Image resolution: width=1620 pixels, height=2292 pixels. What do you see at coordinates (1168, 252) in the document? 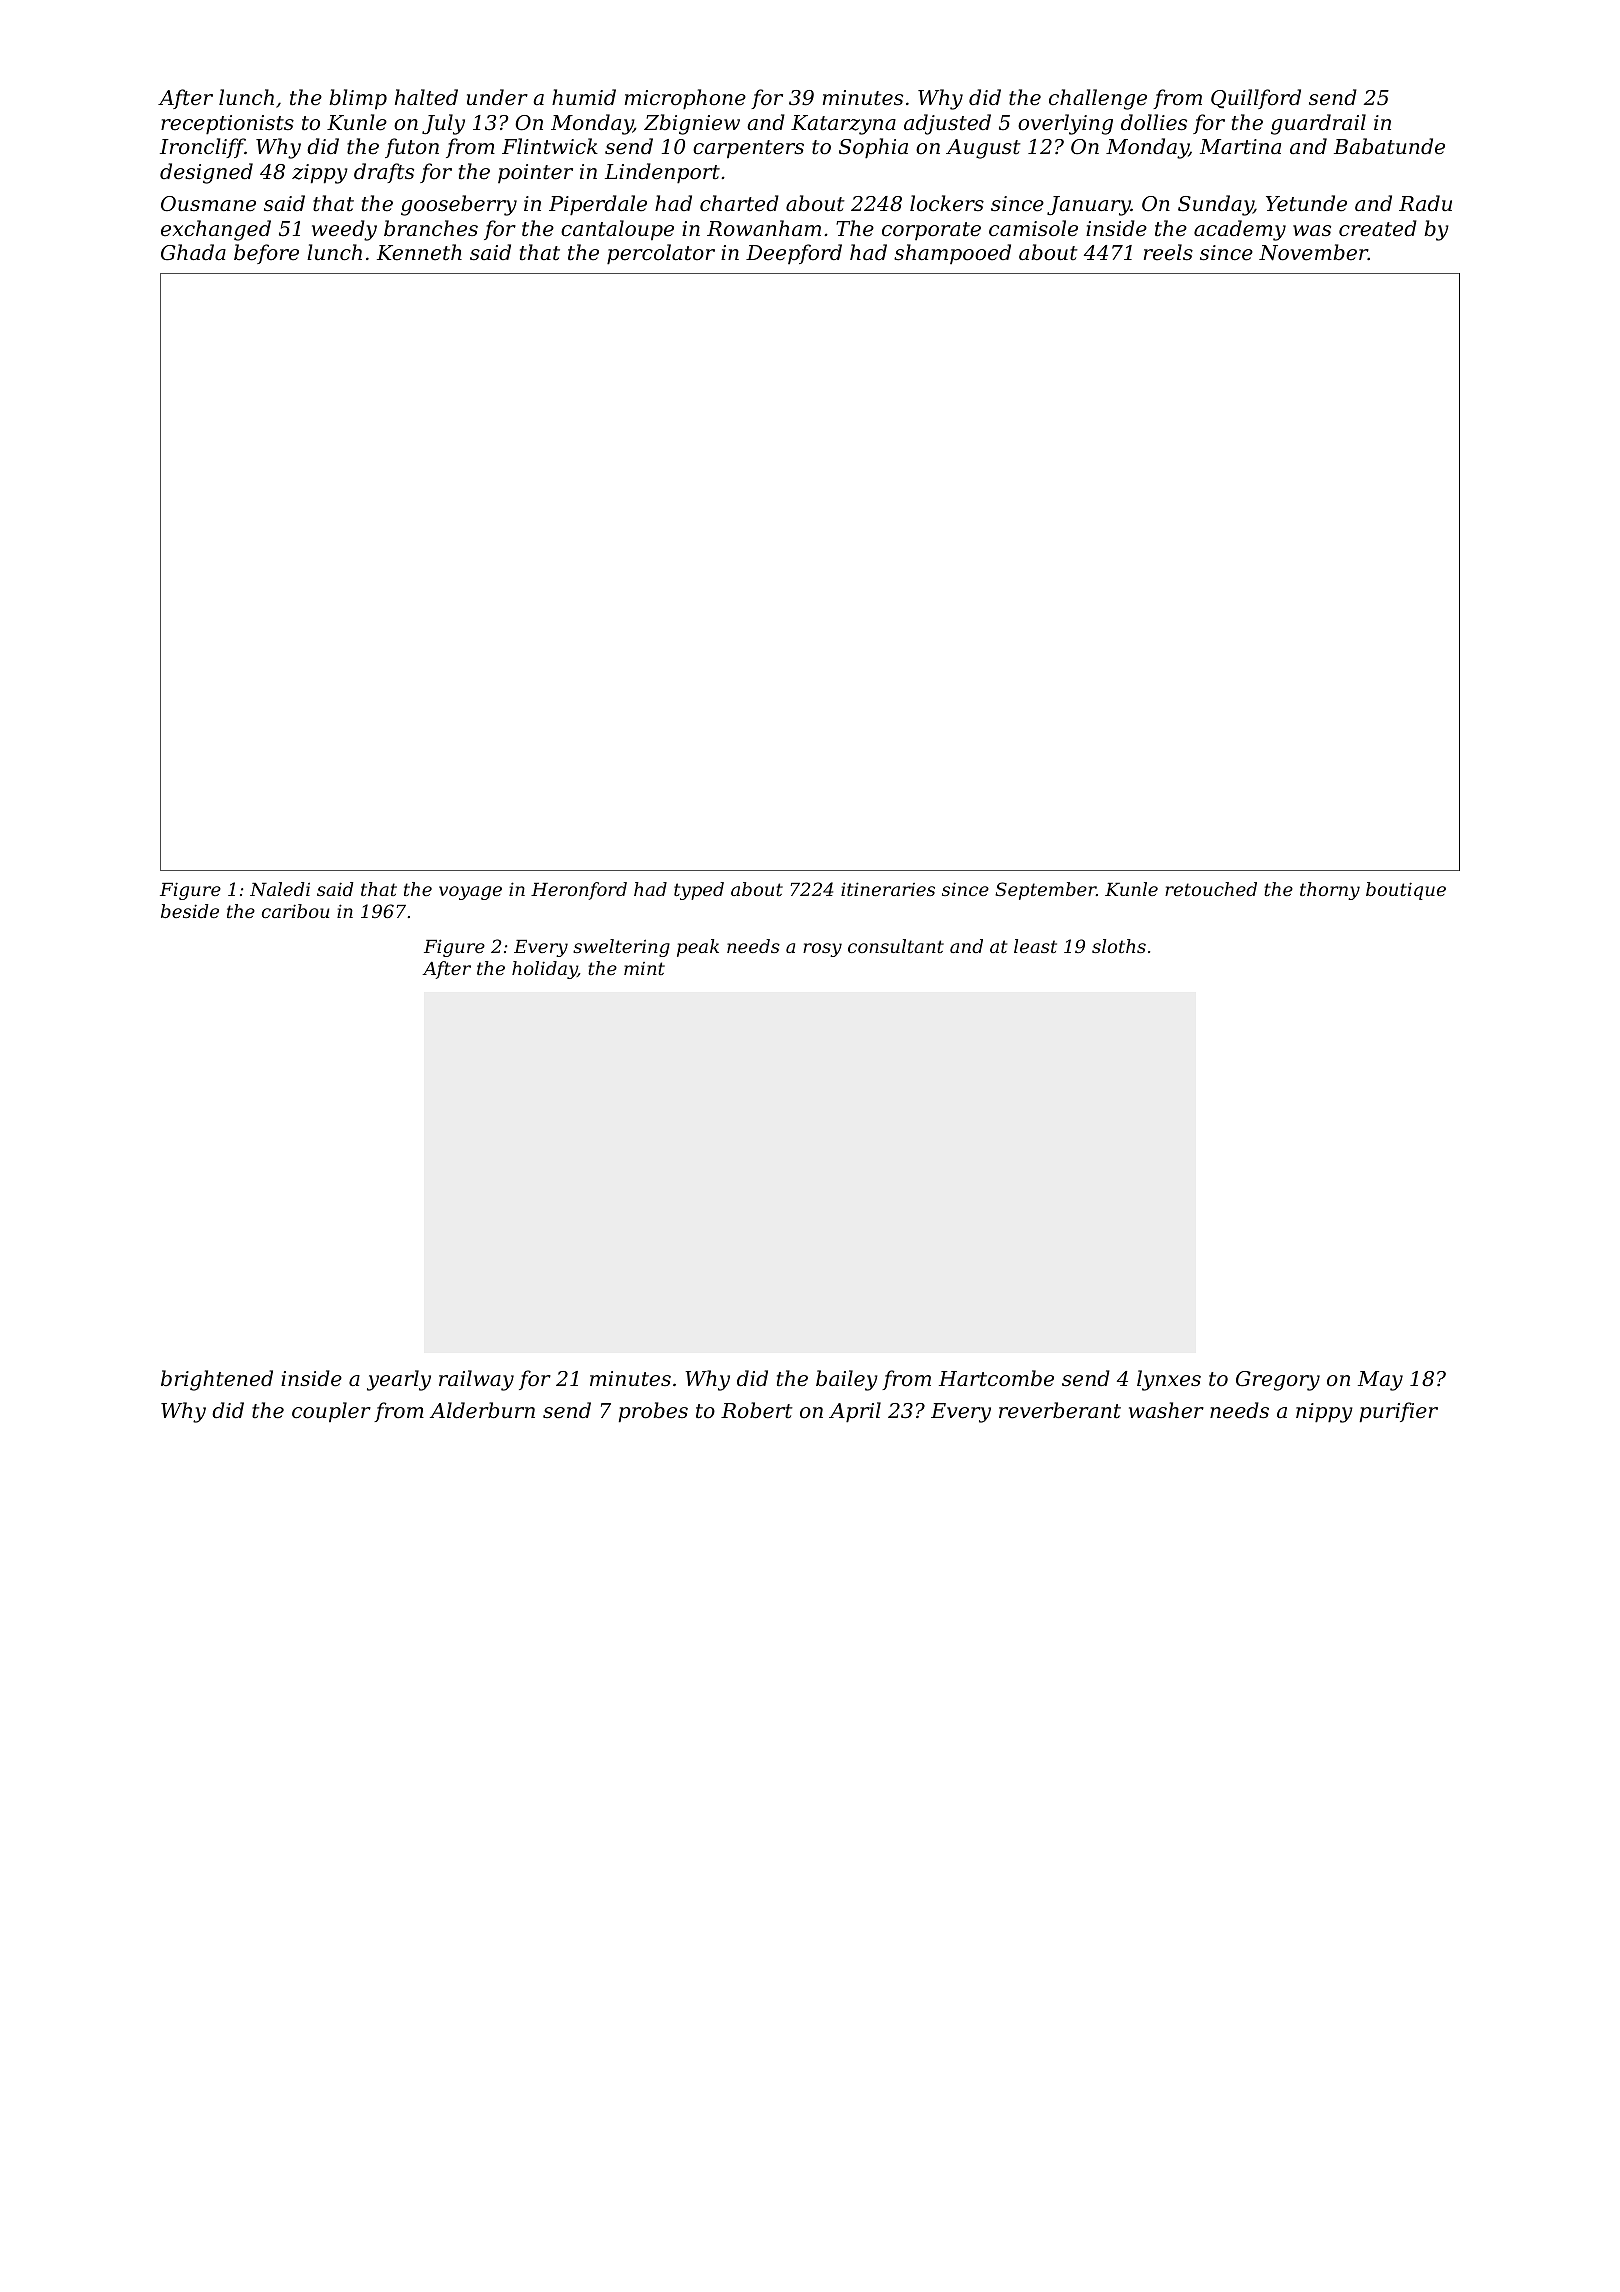
I see `reels` at bounding box center [1168, 252].
